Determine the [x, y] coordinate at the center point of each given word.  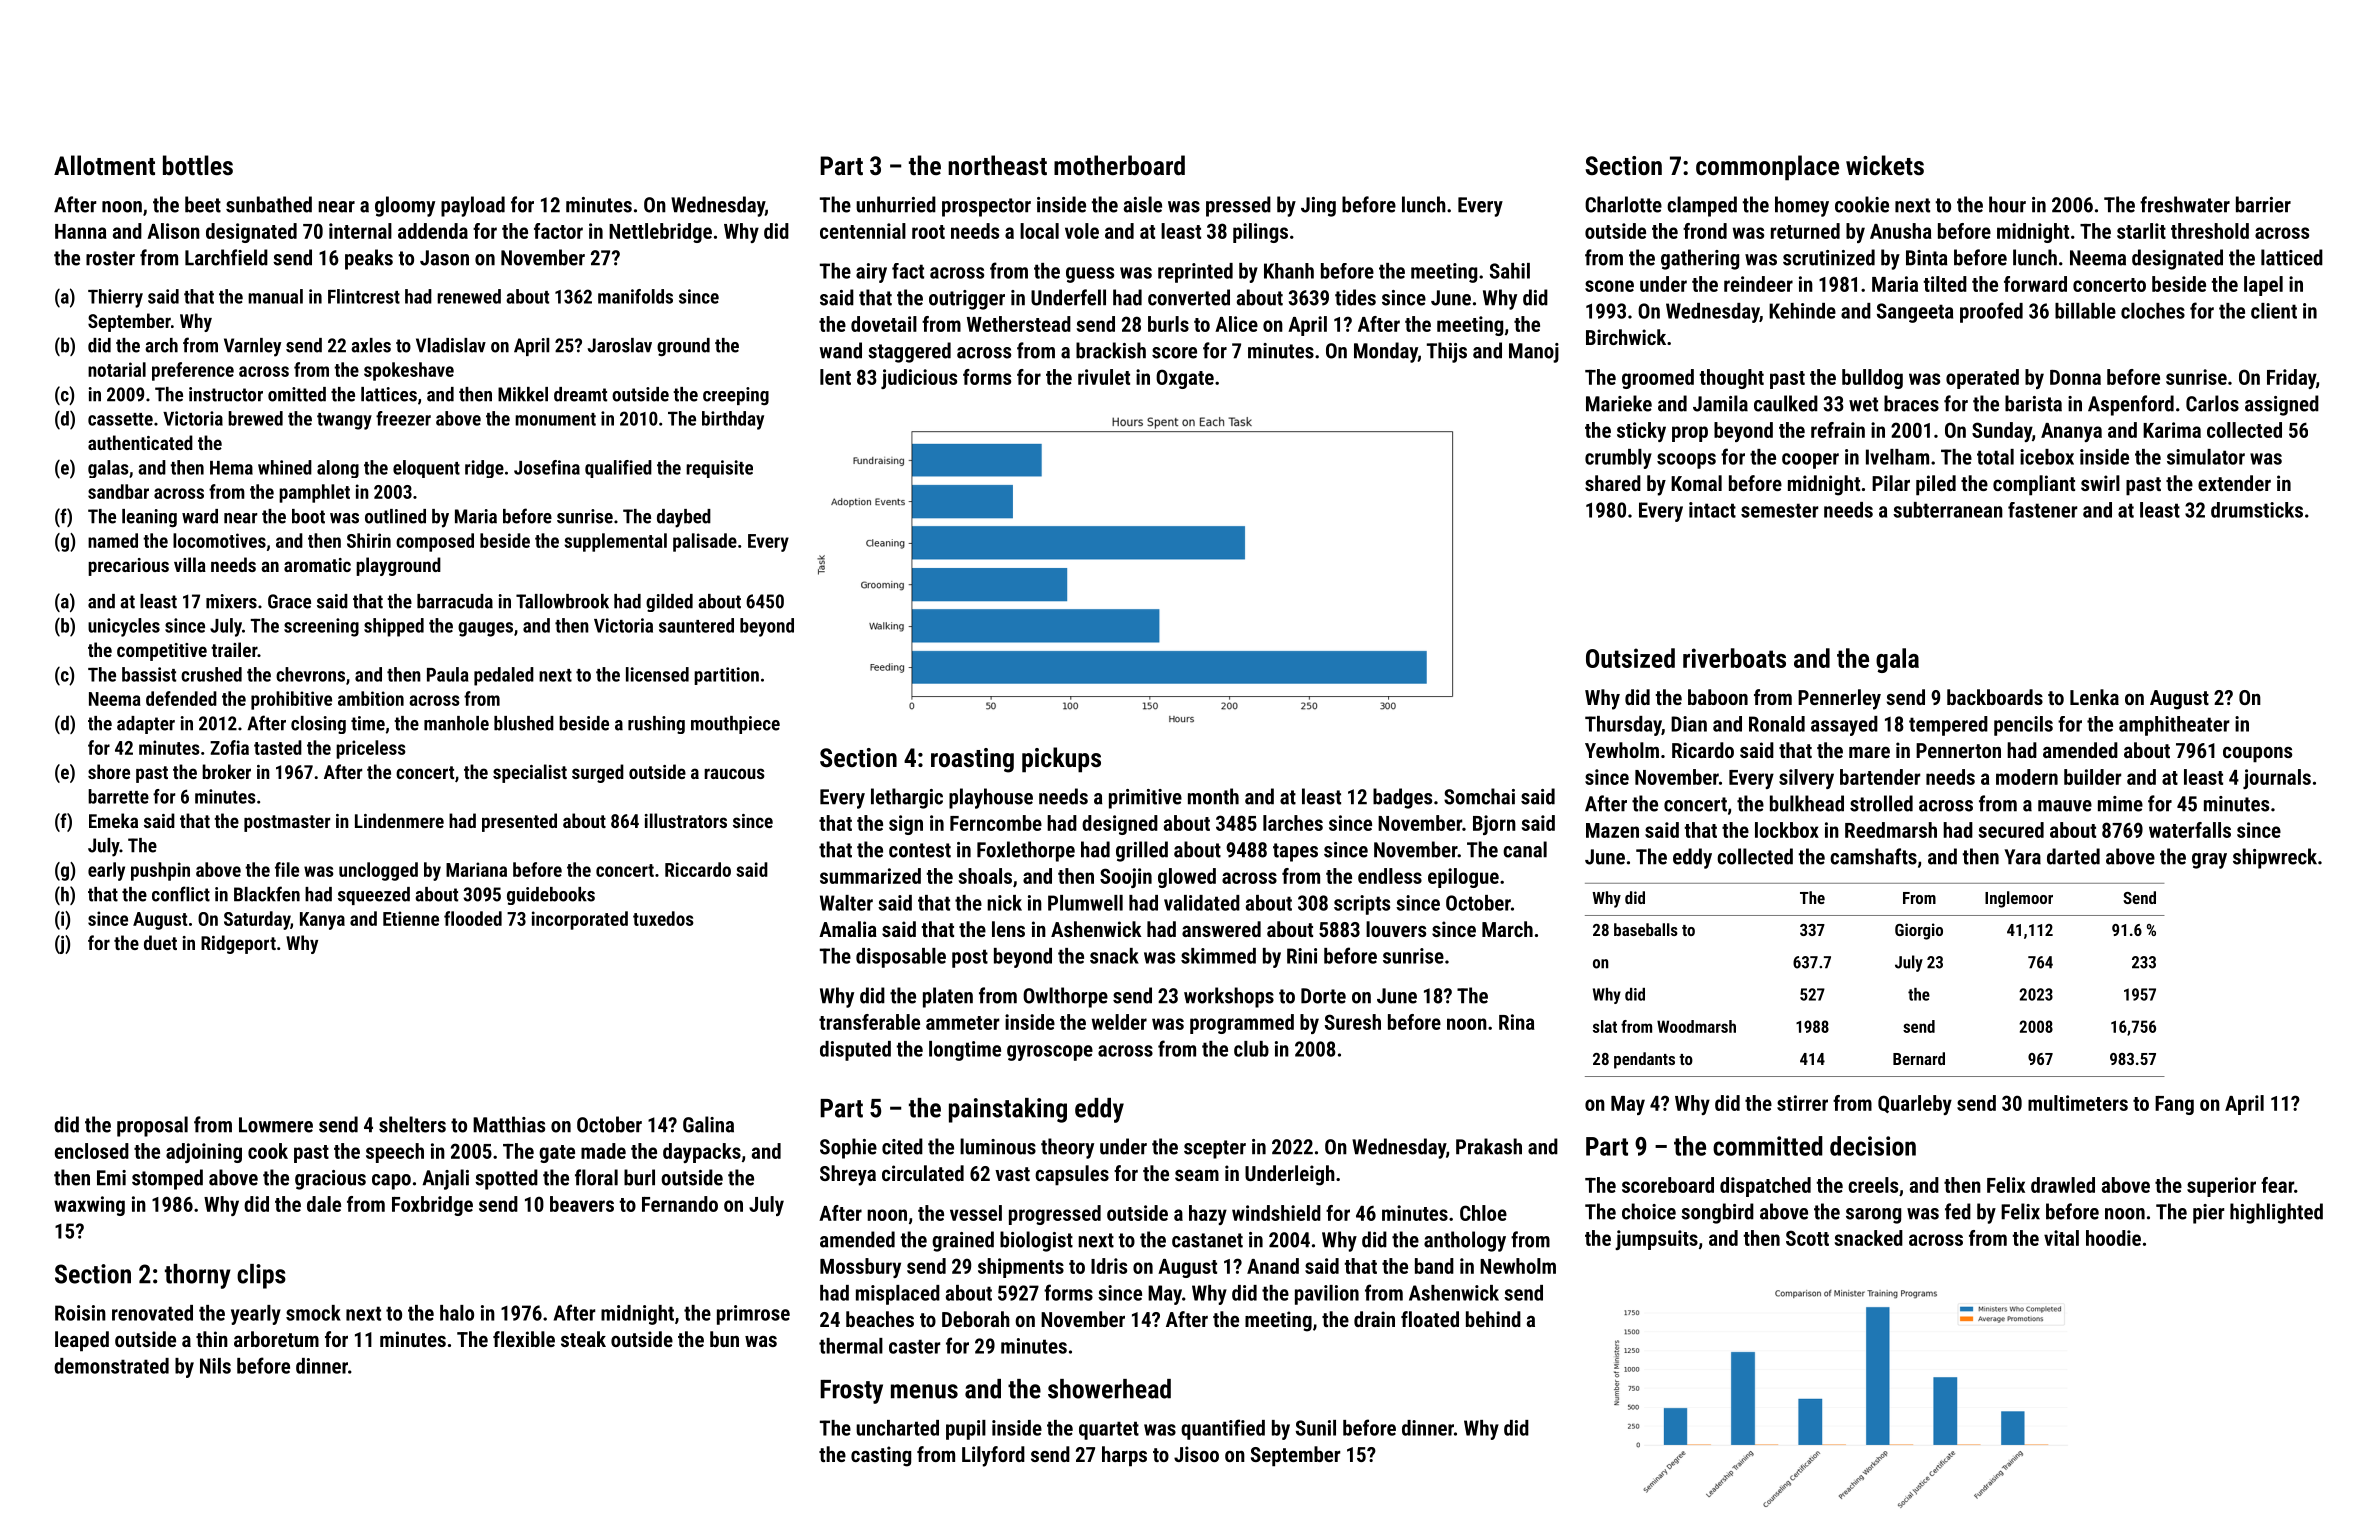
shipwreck [2275, 858]
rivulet [1104, 377]
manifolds [635, 296]
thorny [198, 1276]
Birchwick [1626, 337]
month [1213, 796]
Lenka [2094, 697]
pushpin [160, 871]
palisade [705, 542]
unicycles [124, 627]
